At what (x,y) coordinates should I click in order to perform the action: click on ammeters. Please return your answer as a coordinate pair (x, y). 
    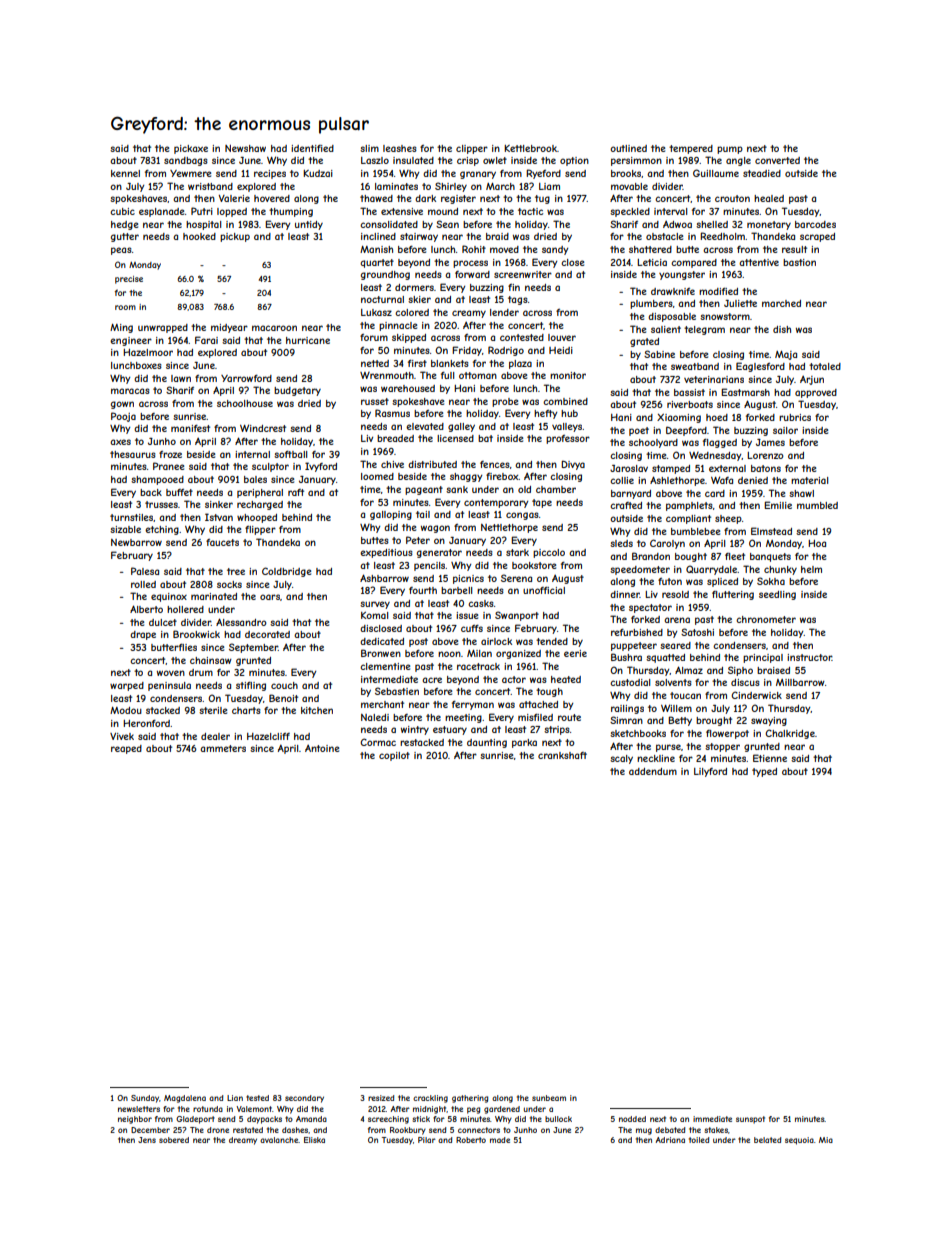
    Looking at the image, I should click on (223, 748).
